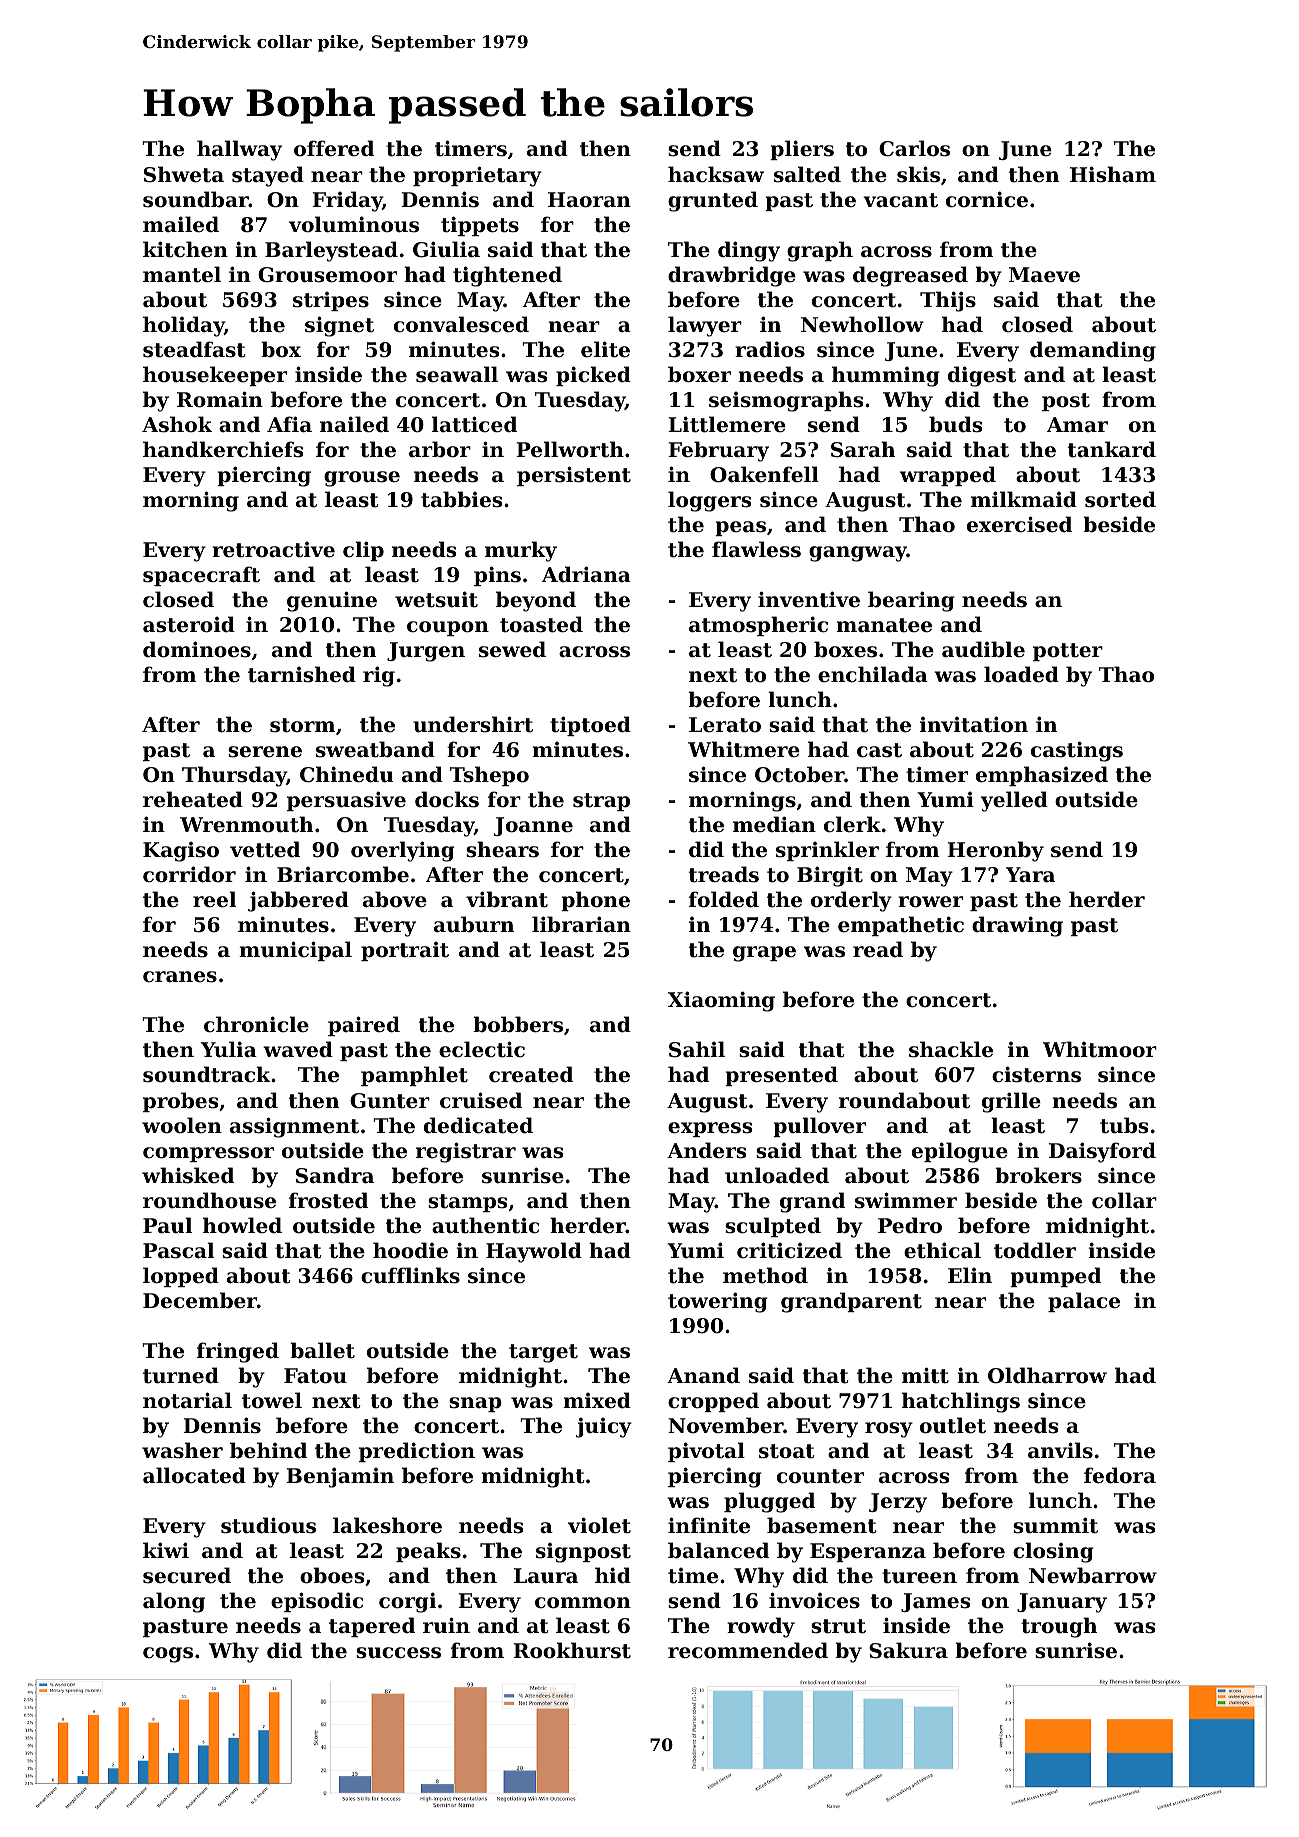  What do you see at coordinates (1113, 174) in the image?
I see `Hisham` at bounding box center [1113, 174].
